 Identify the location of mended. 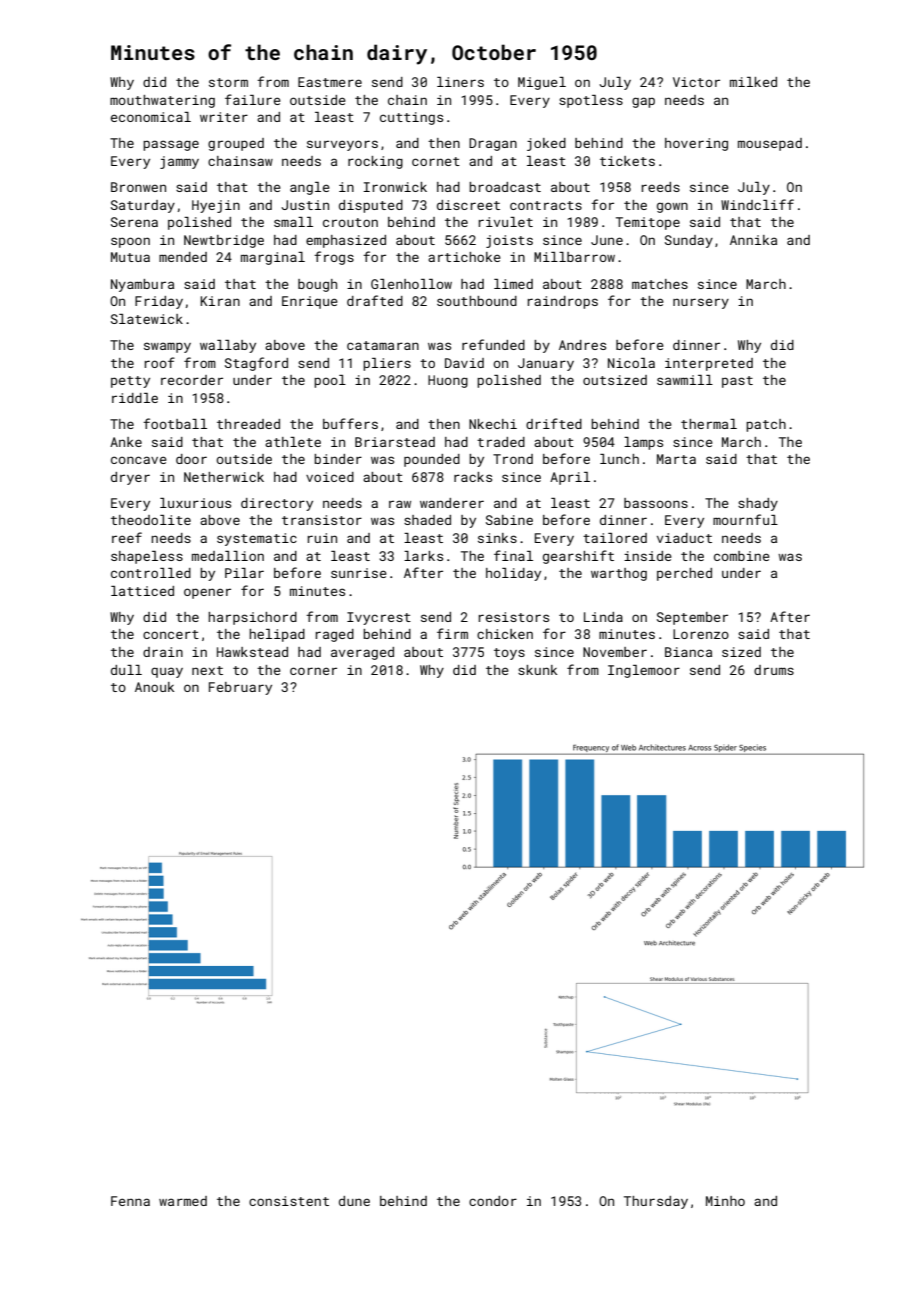
(183, 257).
